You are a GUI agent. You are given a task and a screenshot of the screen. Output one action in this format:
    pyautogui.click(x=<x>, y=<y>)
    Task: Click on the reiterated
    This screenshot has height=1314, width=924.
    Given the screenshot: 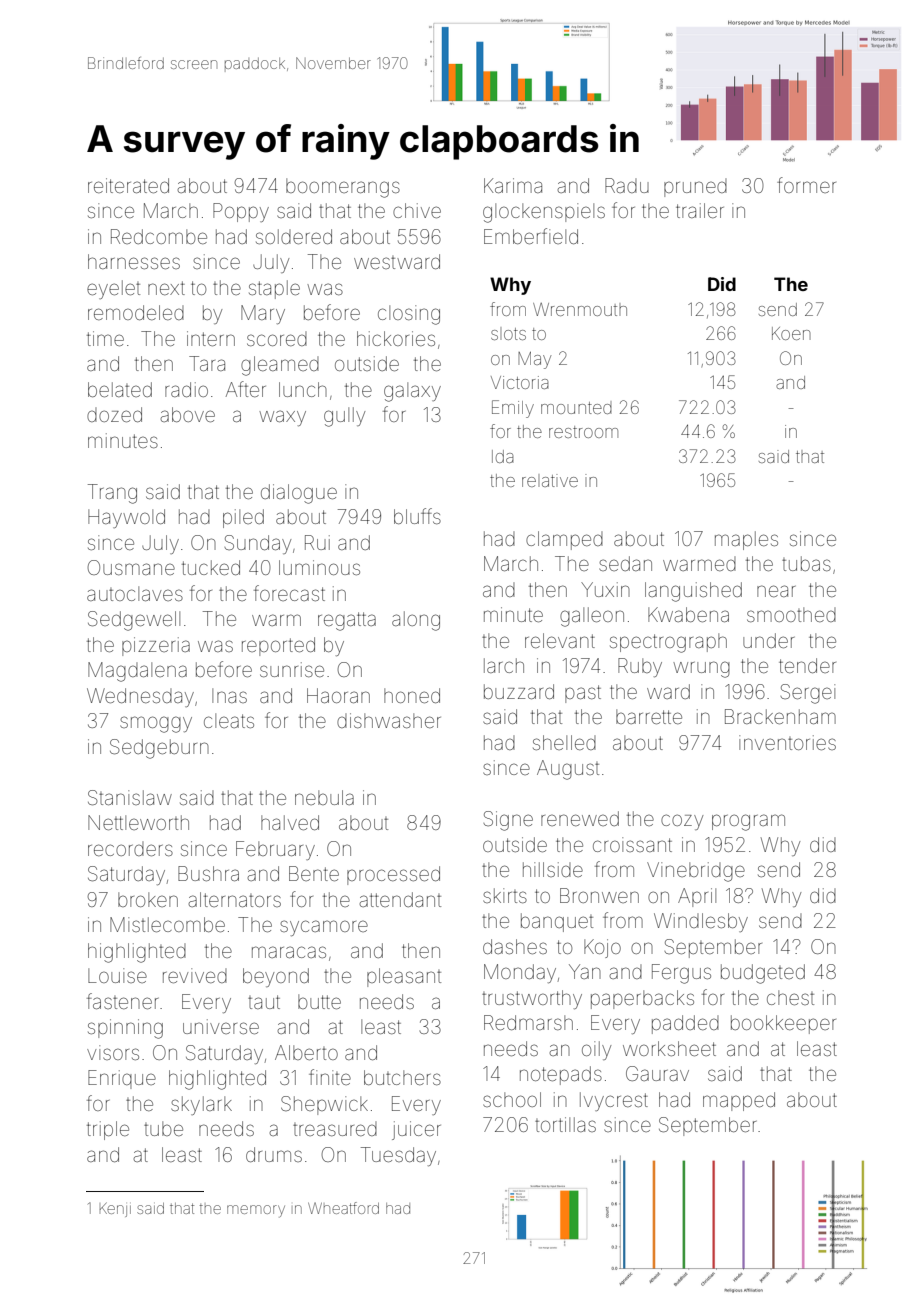 What is the action you would take?
    pyautogui.click(x=128, y=185)
